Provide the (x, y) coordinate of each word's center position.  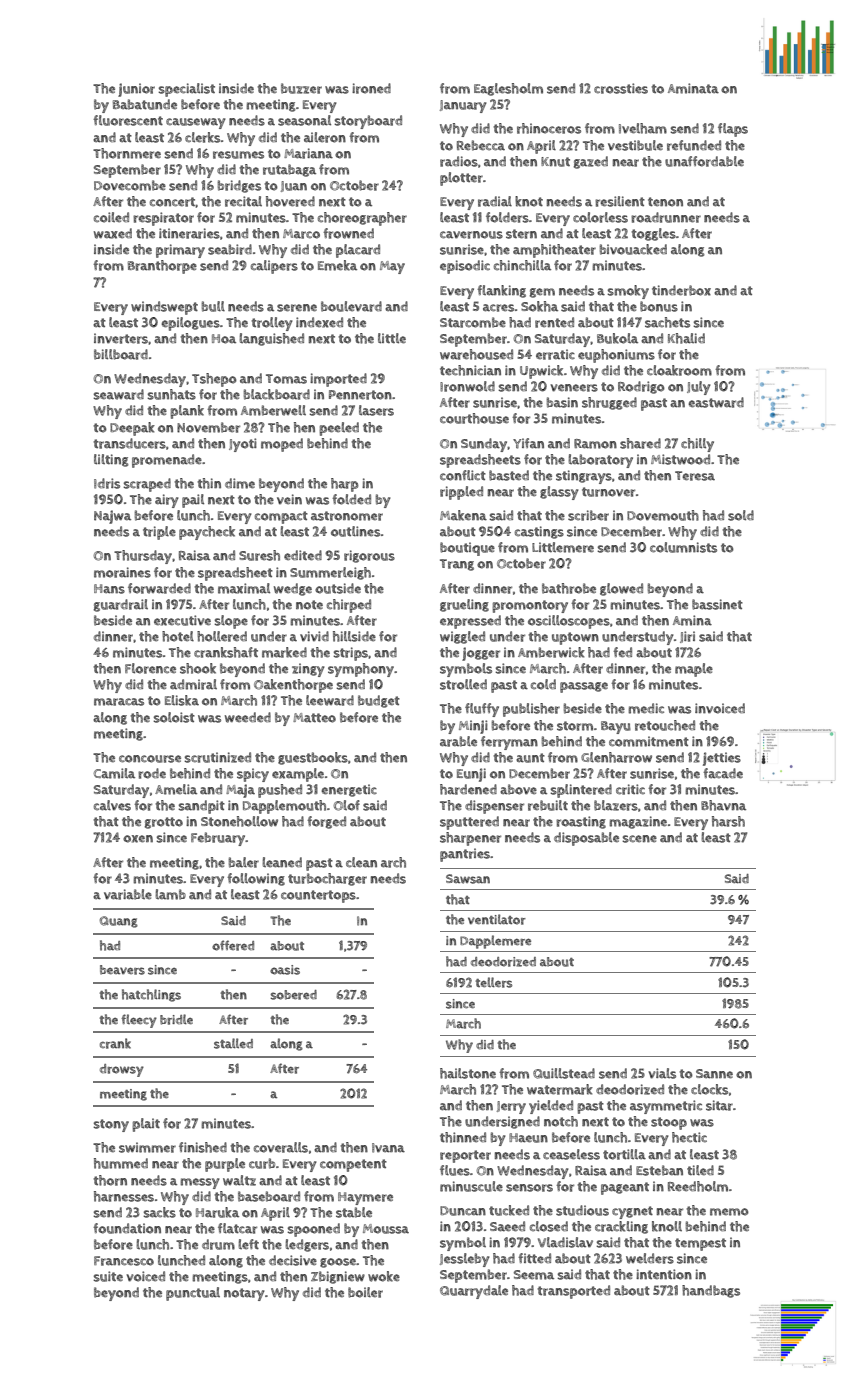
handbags (711, 1291)
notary (244, 1294)
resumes (238, 155)
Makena (463, 515)
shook (198, 668)
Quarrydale (474, 1292)
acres (499, 308)
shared (640, 443)
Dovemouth (663, 515)
